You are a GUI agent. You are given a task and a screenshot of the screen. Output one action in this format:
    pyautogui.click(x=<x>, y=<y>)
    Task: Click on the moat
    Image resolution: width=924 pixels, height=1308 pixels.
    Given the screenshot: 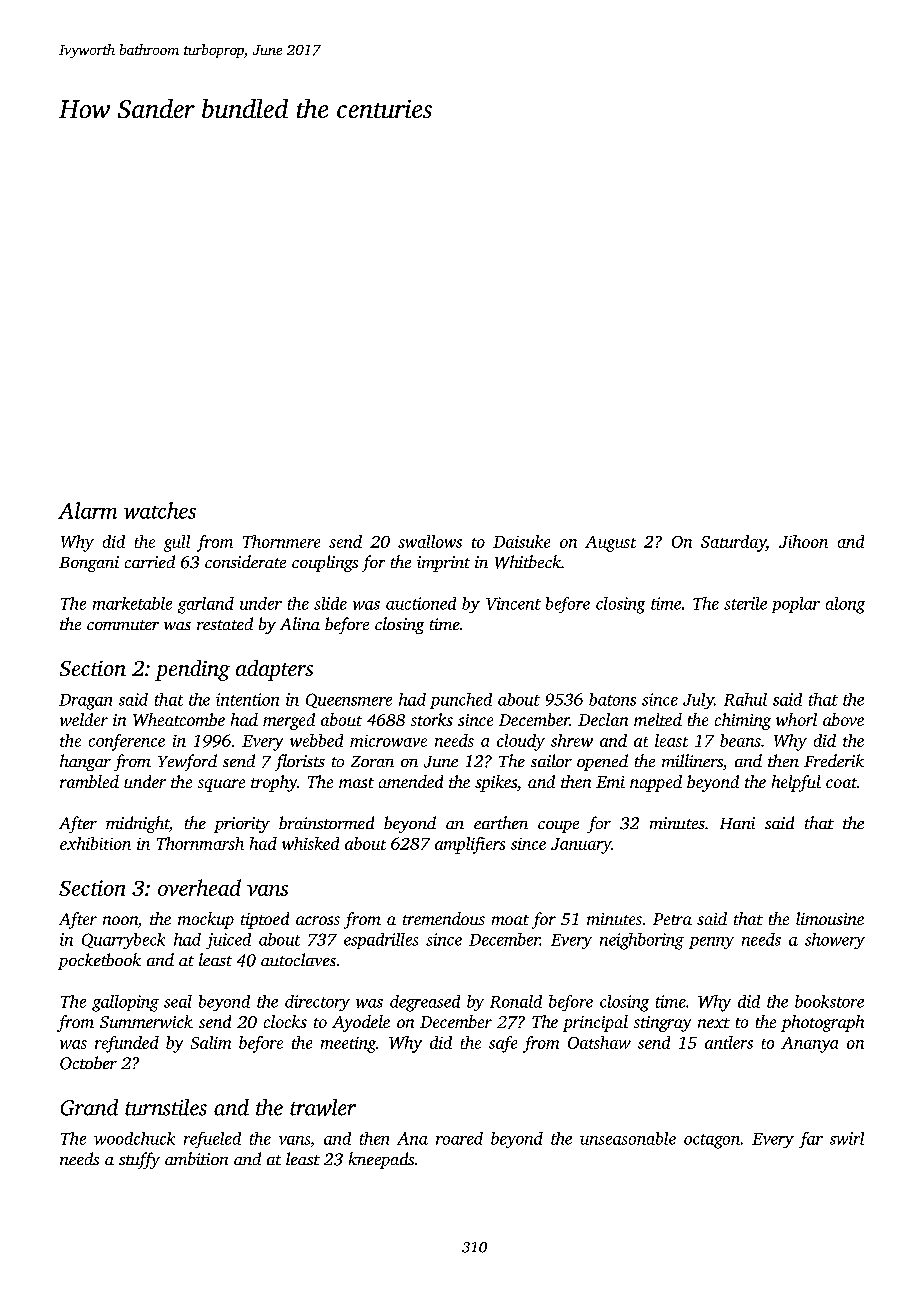 What is the action you would take?
    pyautogui.click(x=510, y=920)
